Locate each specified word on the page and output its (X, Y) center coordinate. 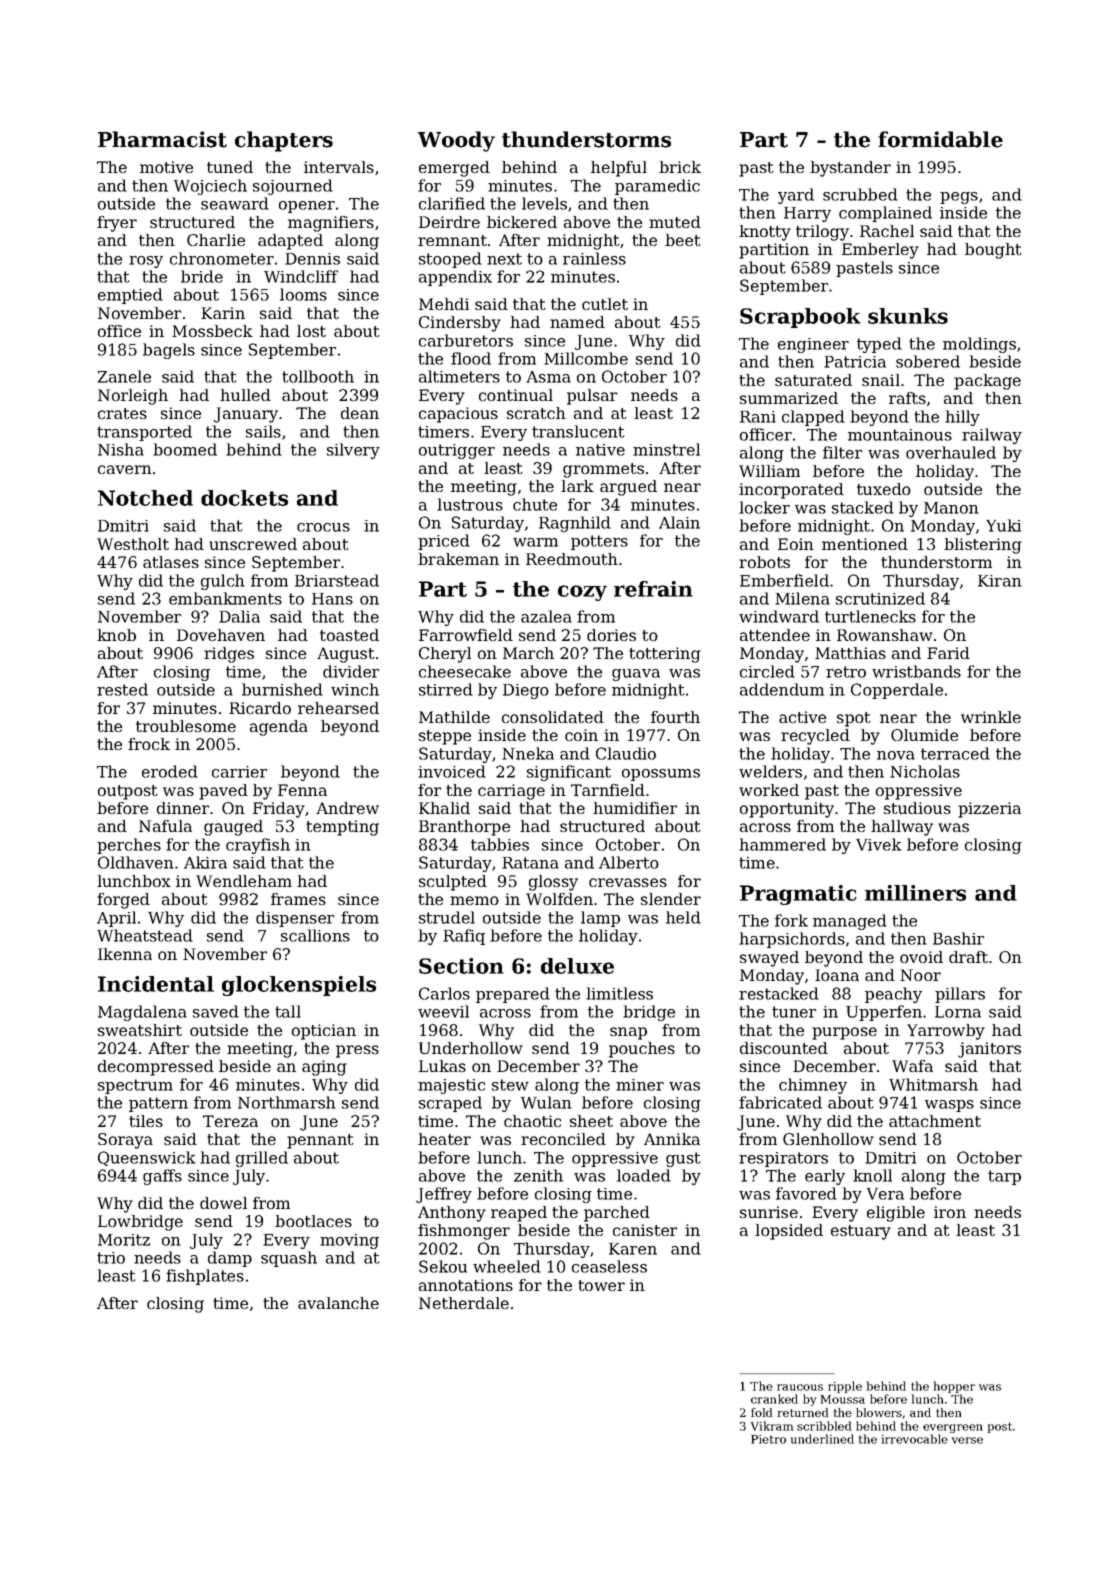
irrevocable (915, 1439)
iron (950, 1212)
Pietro (768, 1439)
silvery (353, 451)
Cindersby (460, 324)
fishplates (205, 1277)
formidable (940, 139)
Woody (456, 141)
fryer (117, 224)
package (987, 382)
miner (640, 1085)
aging (324, 1068)
